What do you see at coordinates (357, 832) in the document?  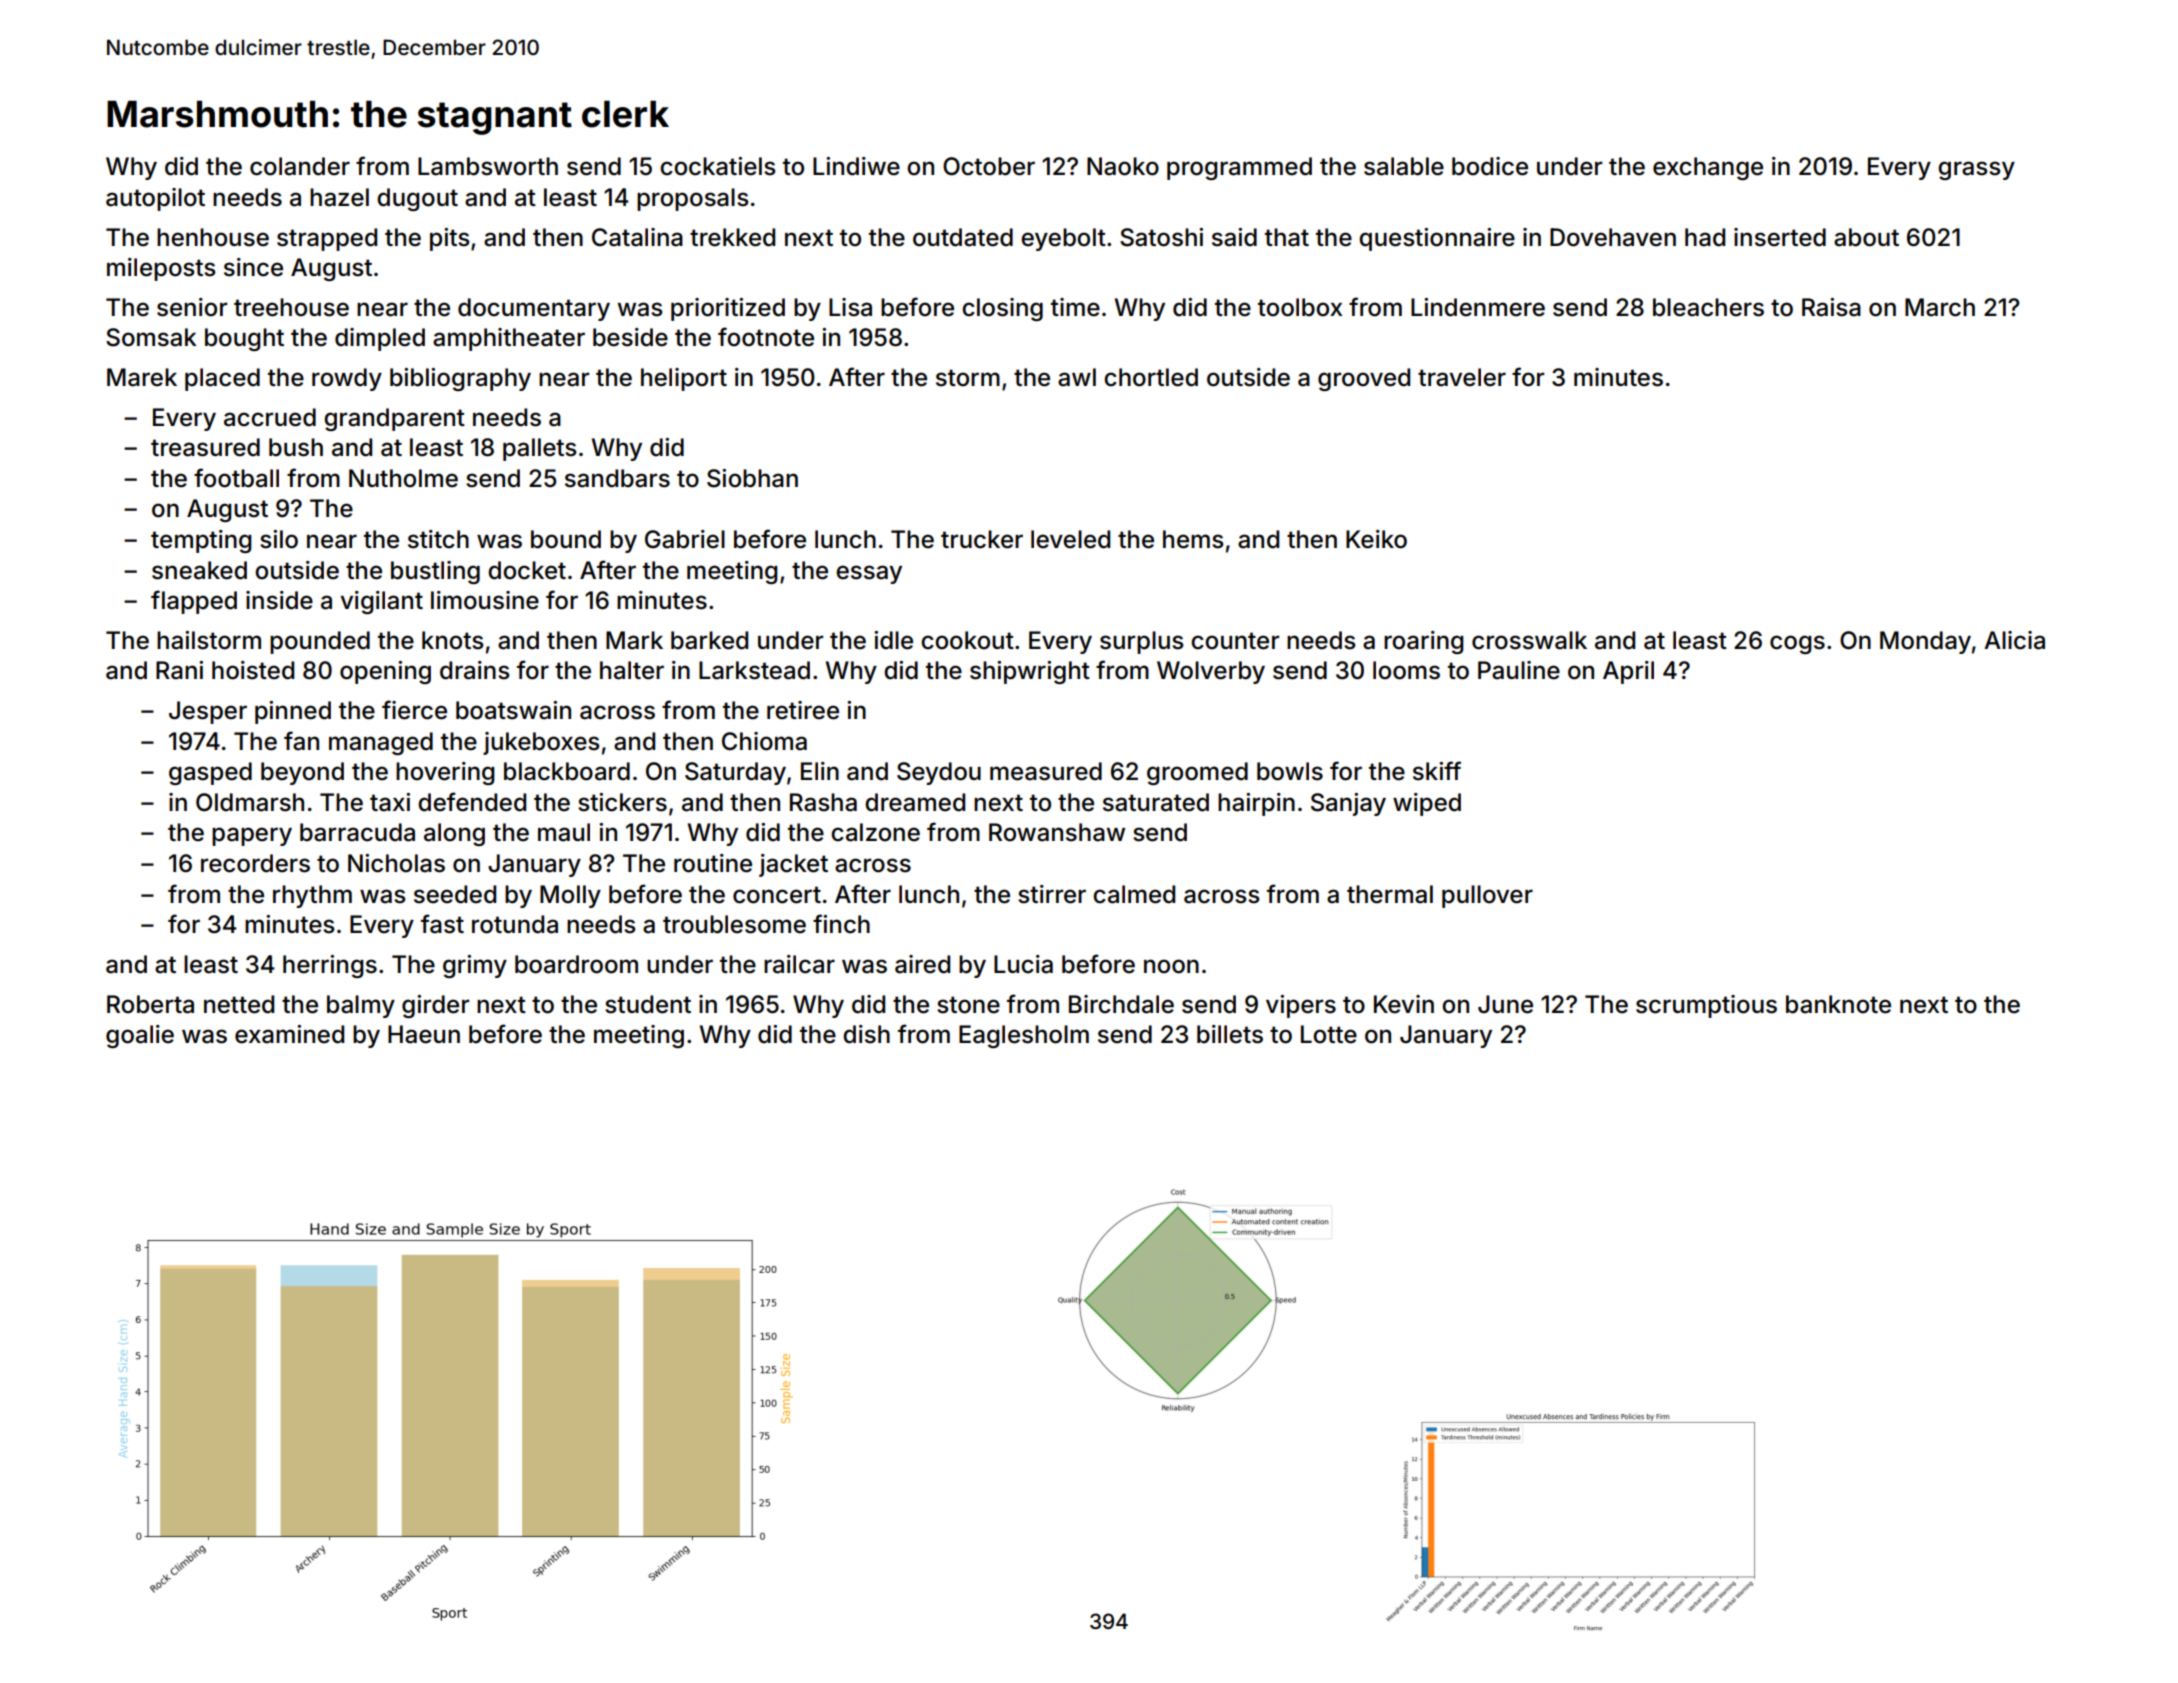 I see `barracuda` at bounding box center [357, 832].
